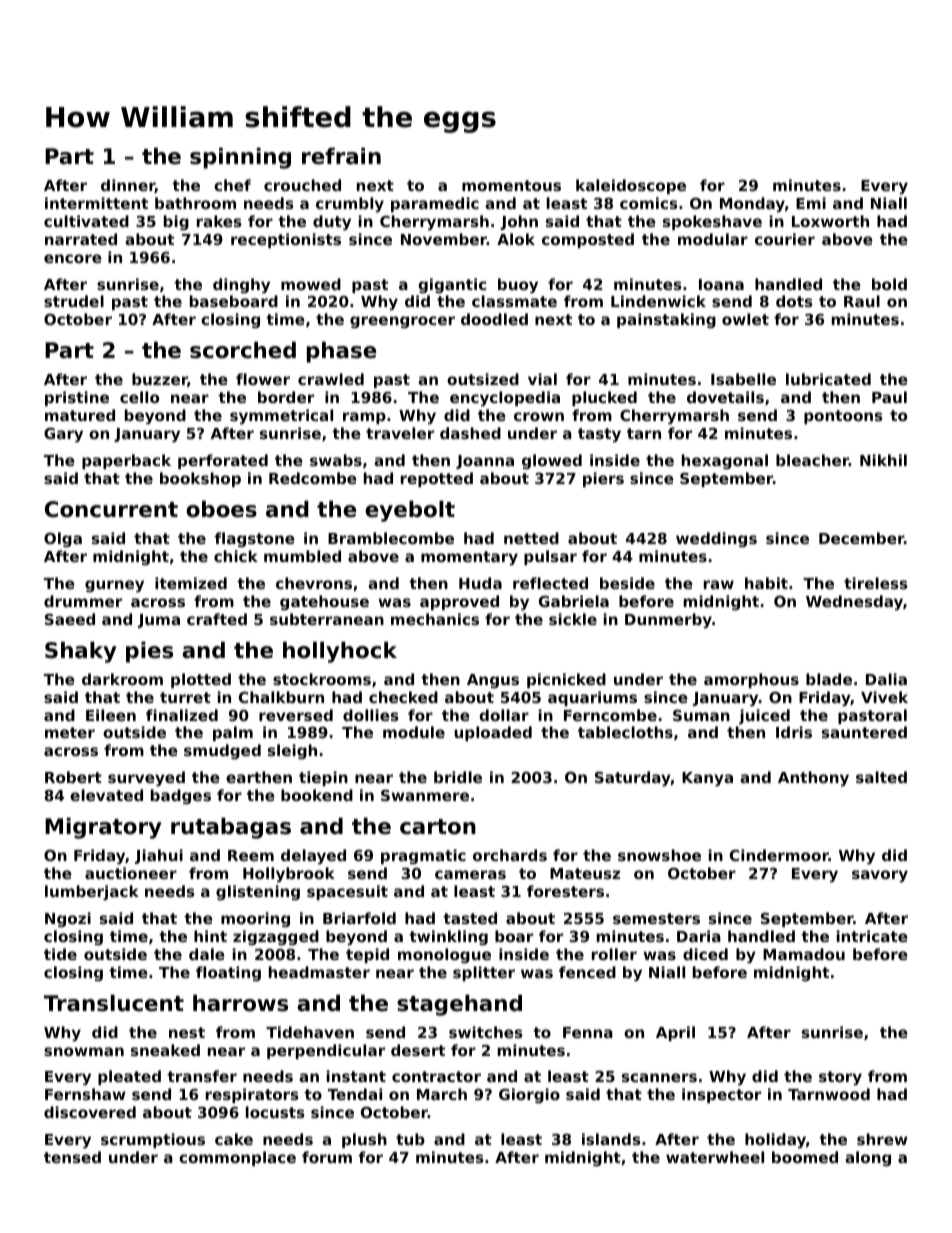  What do you see at coordinates (493, 681) in the screenshot?
I see `Angus` at bounding box center [493, 681].
